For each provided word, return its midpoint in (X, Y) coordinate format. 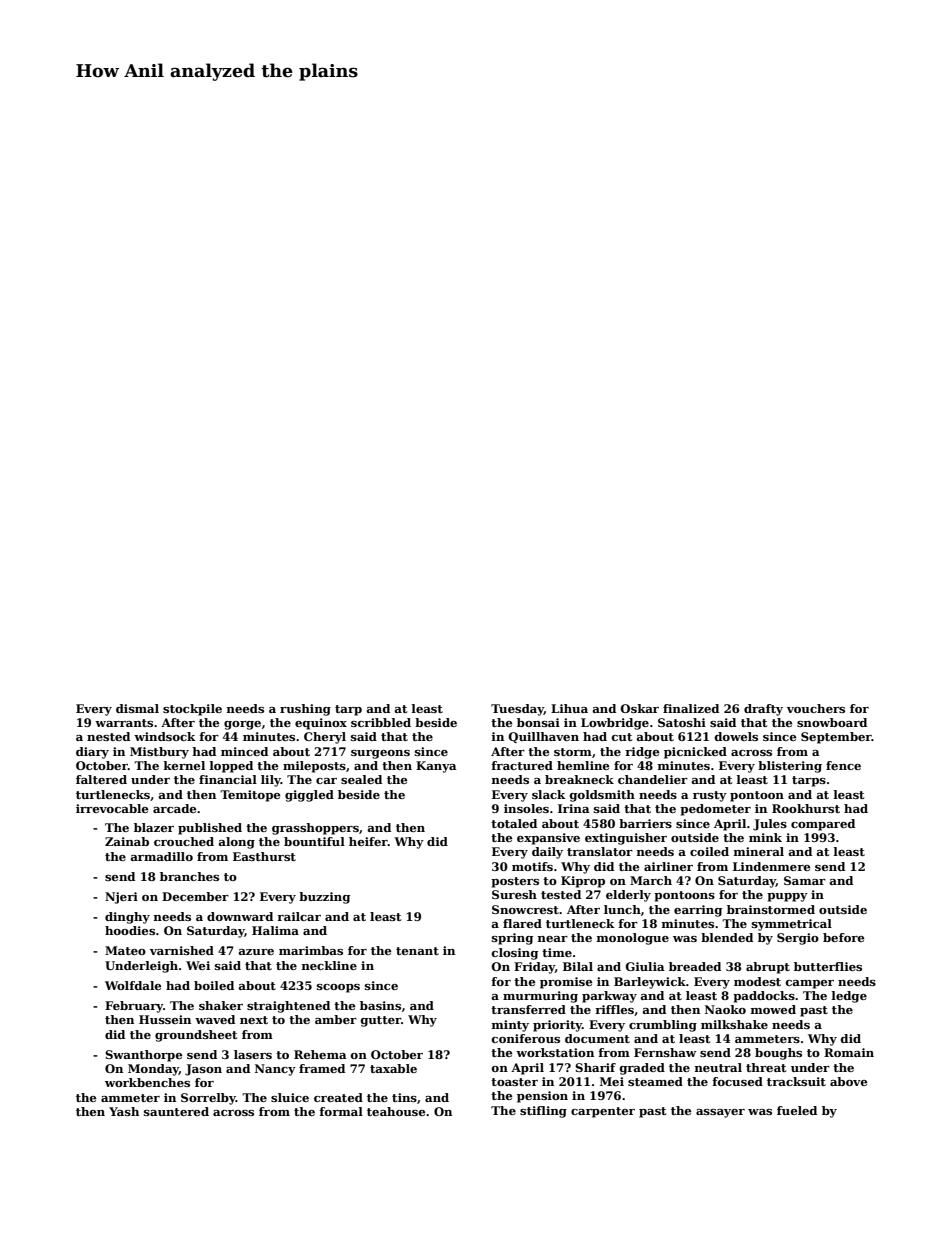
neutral (718, 1067)
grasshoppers (315, 829)
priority (557, 1026)
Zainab (127, 841)
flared (522, 923)
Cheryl (325, 738)
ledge (849, 997)
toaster (514, 1082)
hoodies (130, 930)
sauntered (176, 1111)
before (843, 937)
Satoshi (682, 722)
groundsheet (196, 1036)
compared (823, 825)
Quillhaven (543, 737)
